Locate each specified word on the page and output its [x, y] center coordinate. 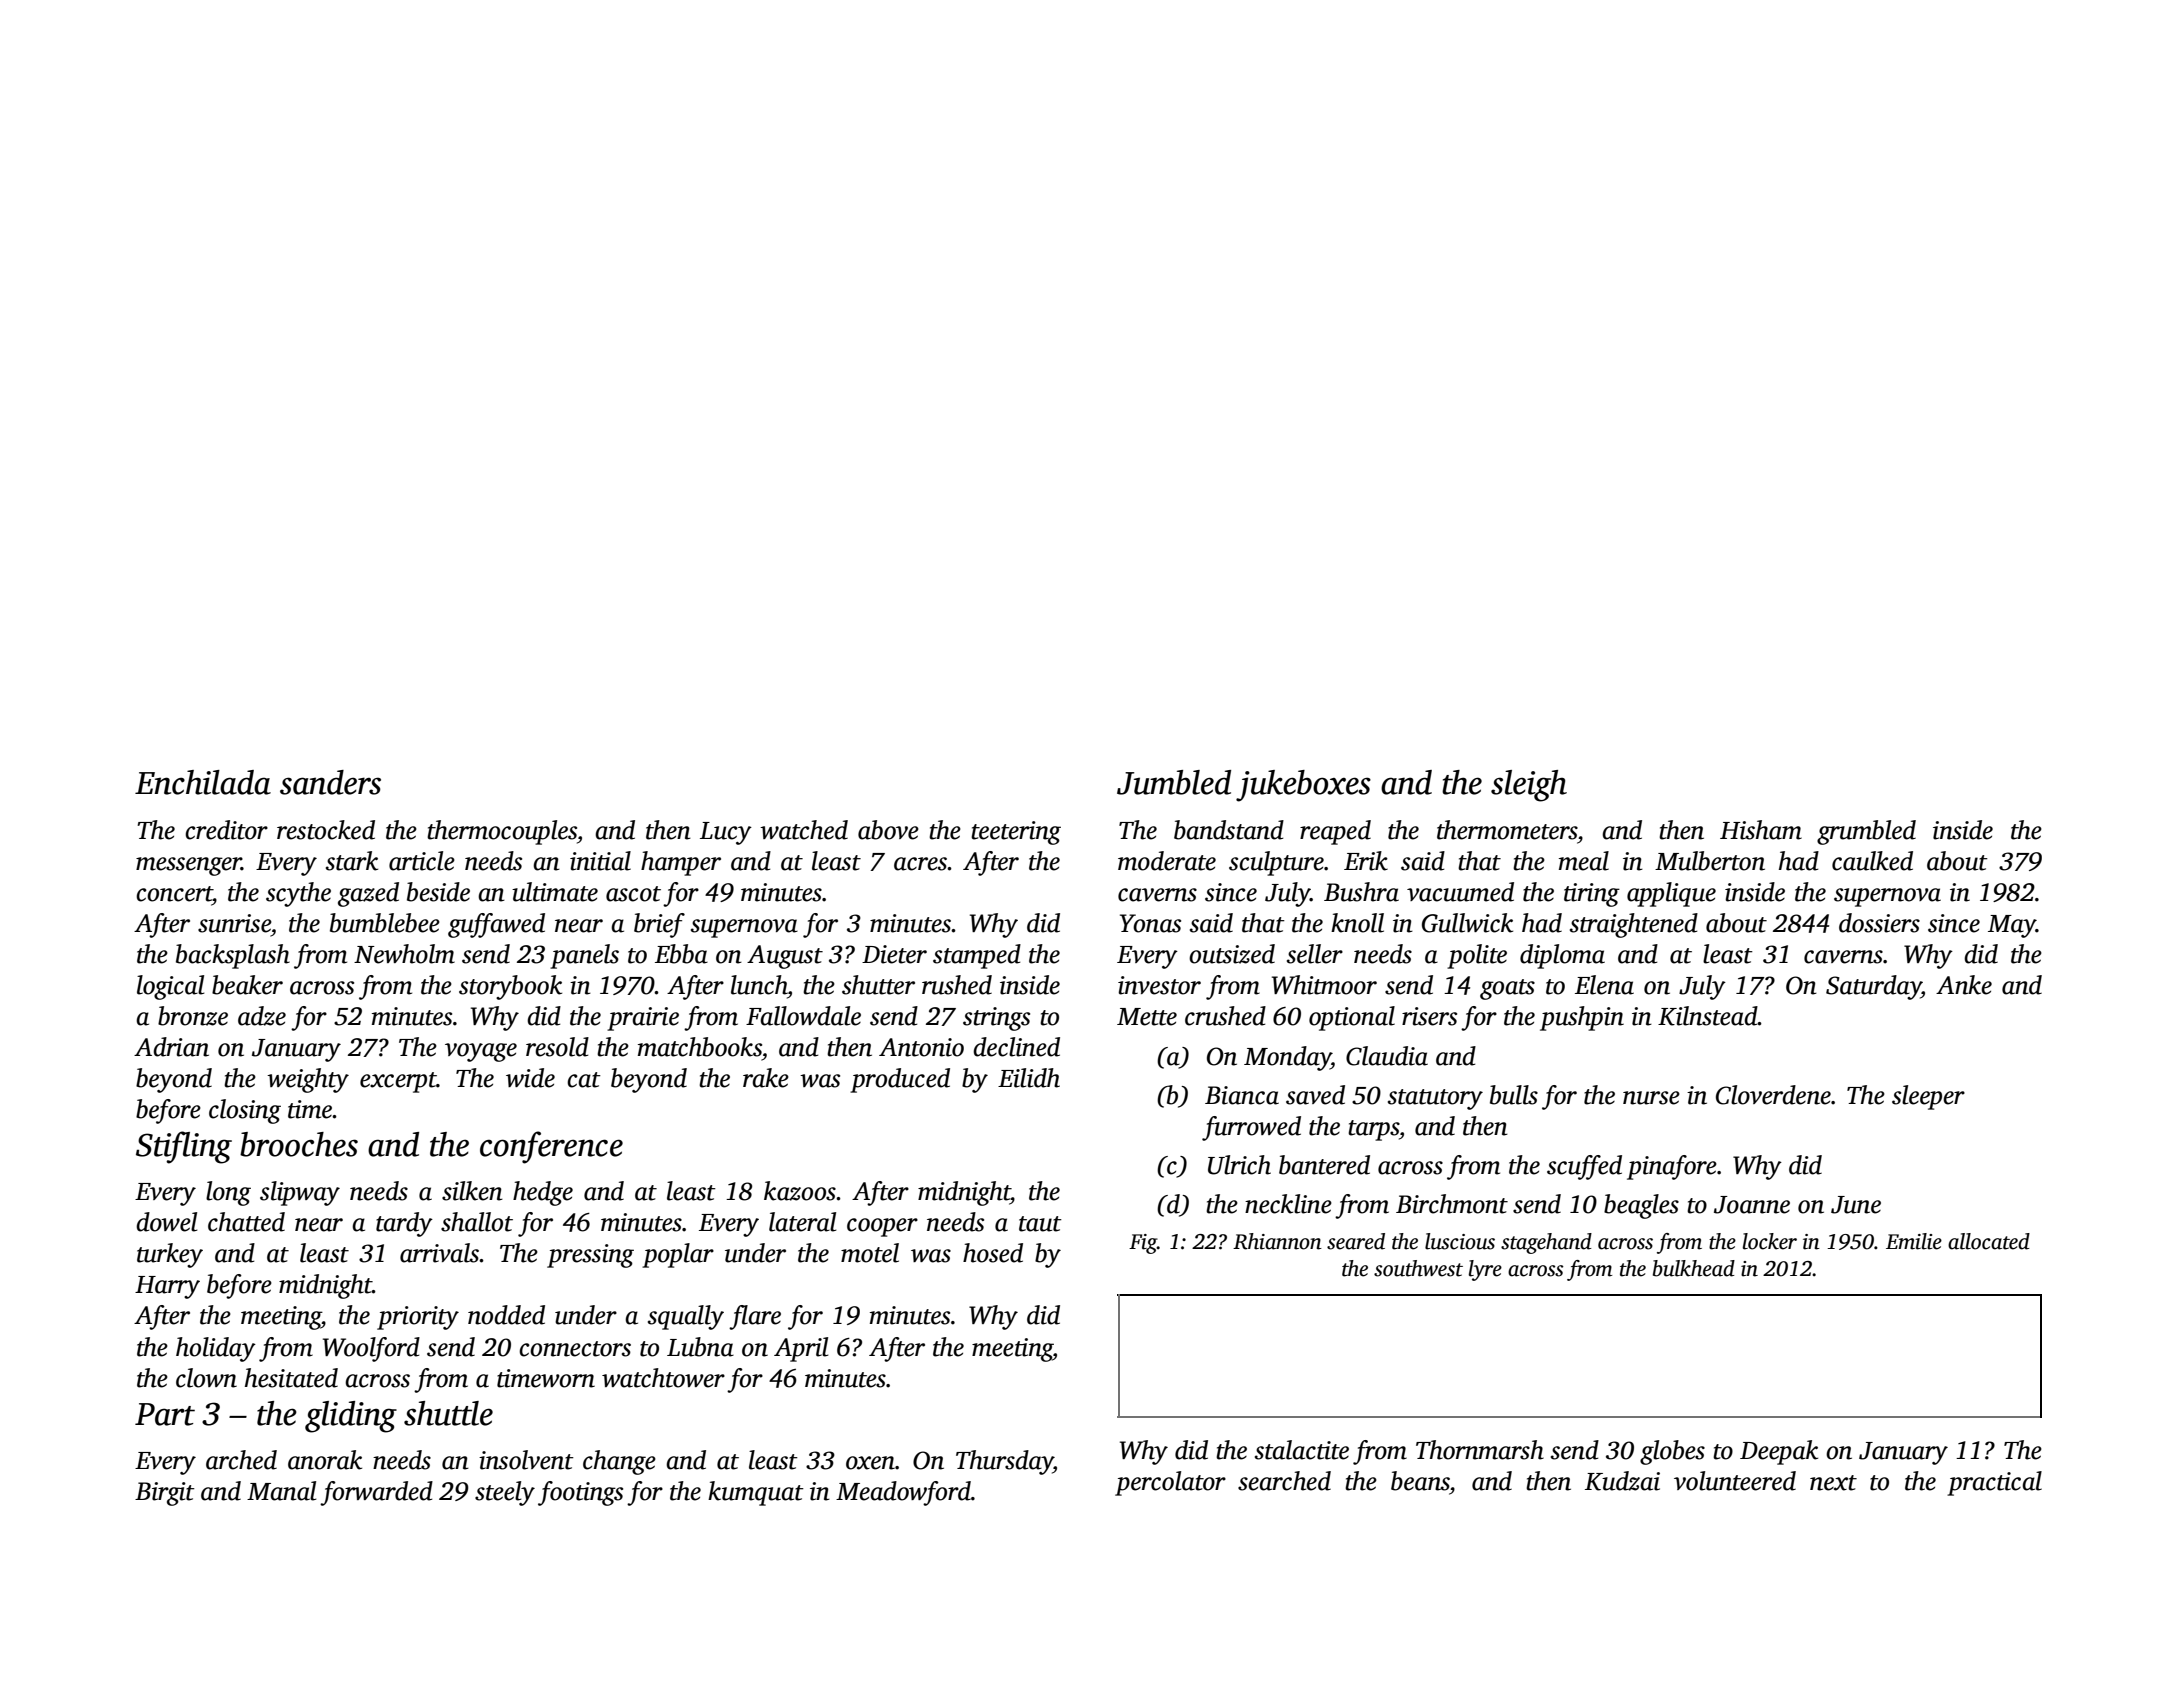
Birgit [165, 1494]
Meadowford [903, 1493]
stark [352, 861]
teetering [1016, 833]
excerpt [398, 1082]
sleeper [1928, 1097]
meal [1584, 861]
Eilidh [1029, 1078]
